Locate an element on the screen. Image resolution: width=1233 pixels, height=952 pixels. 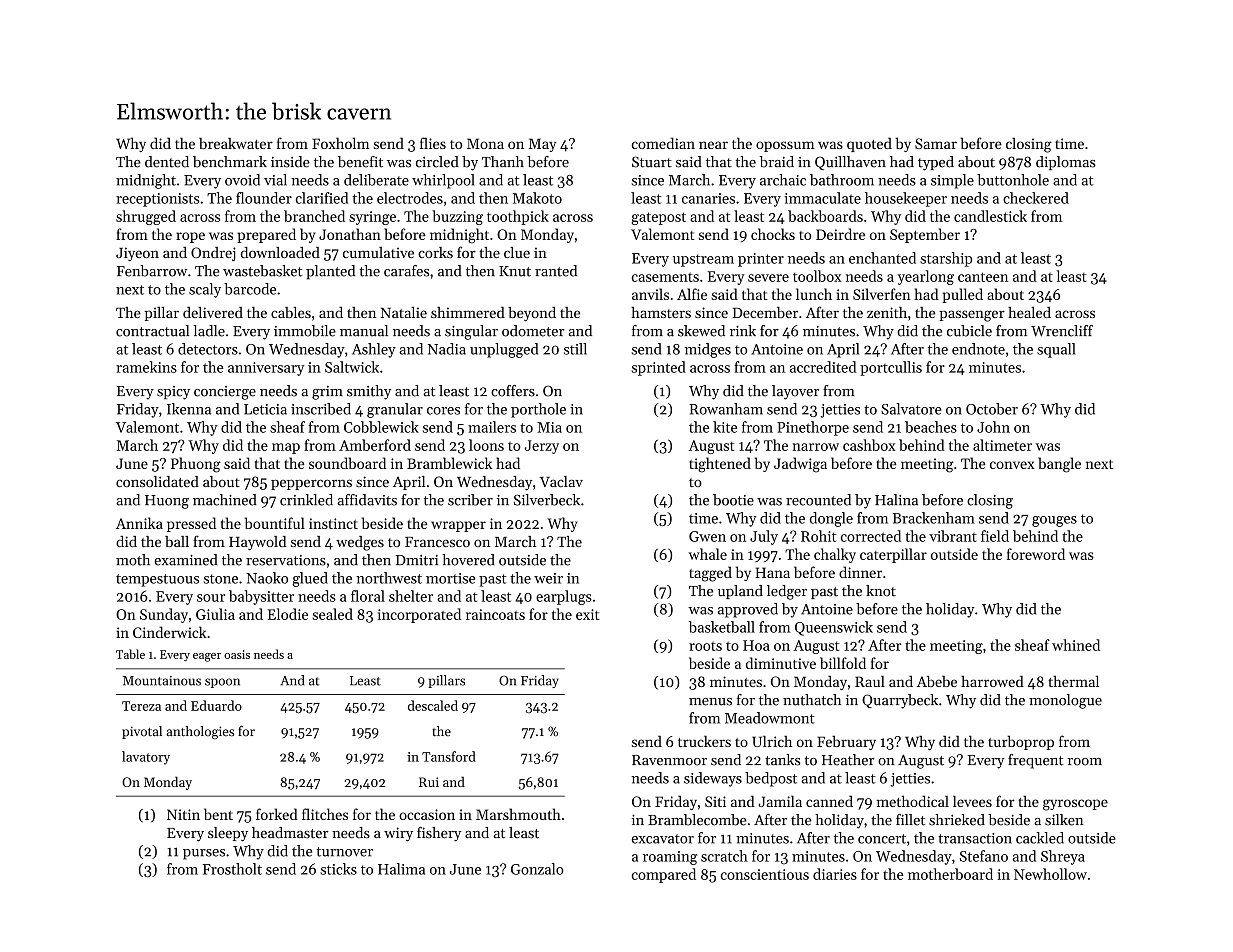
dented is located at coordinates (167, 162).
